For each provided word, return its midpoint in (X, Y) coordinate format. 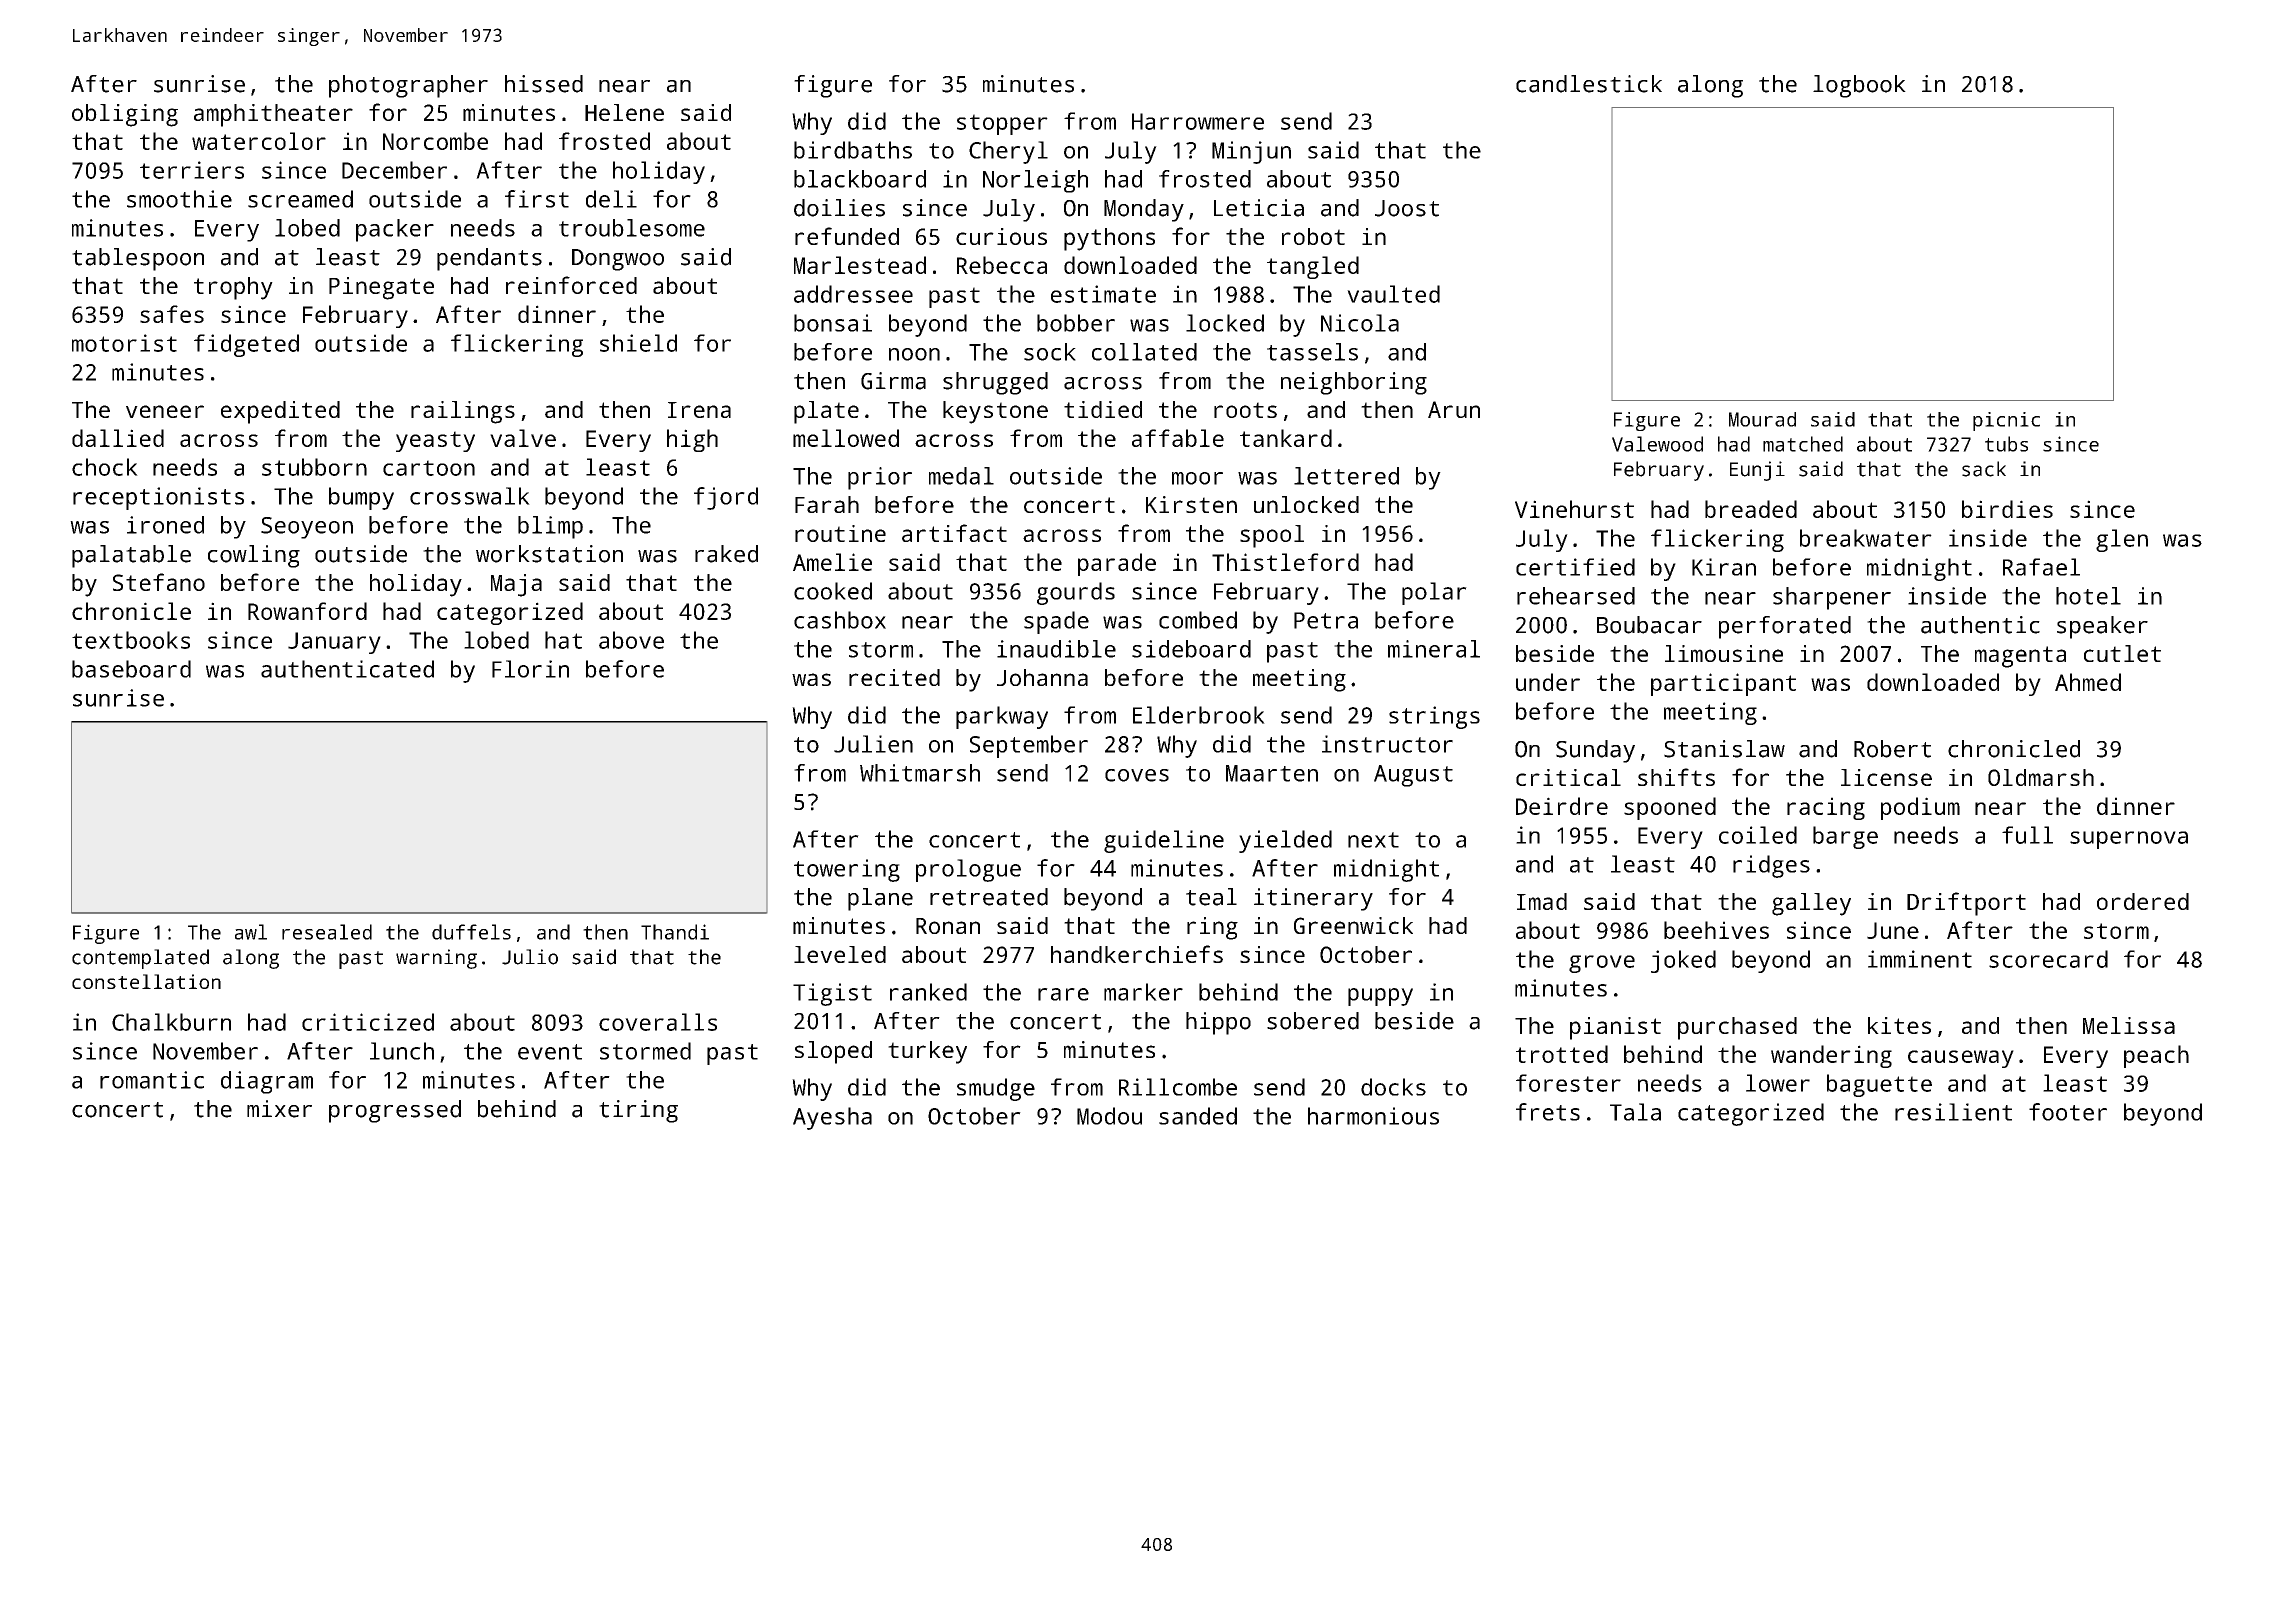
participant (1723, 684)
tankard (1286, 438)
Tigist (832, 994)
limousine (1724, 653)
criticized (368, 1022)
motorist (124, 343)
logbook (1859, 86)
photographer (408, 86)
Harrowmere (1198, 121)
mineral (1434, 649)
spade (1056, 622)
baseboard (131, 669)
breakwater (1866, 538)
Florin (530, 669)
